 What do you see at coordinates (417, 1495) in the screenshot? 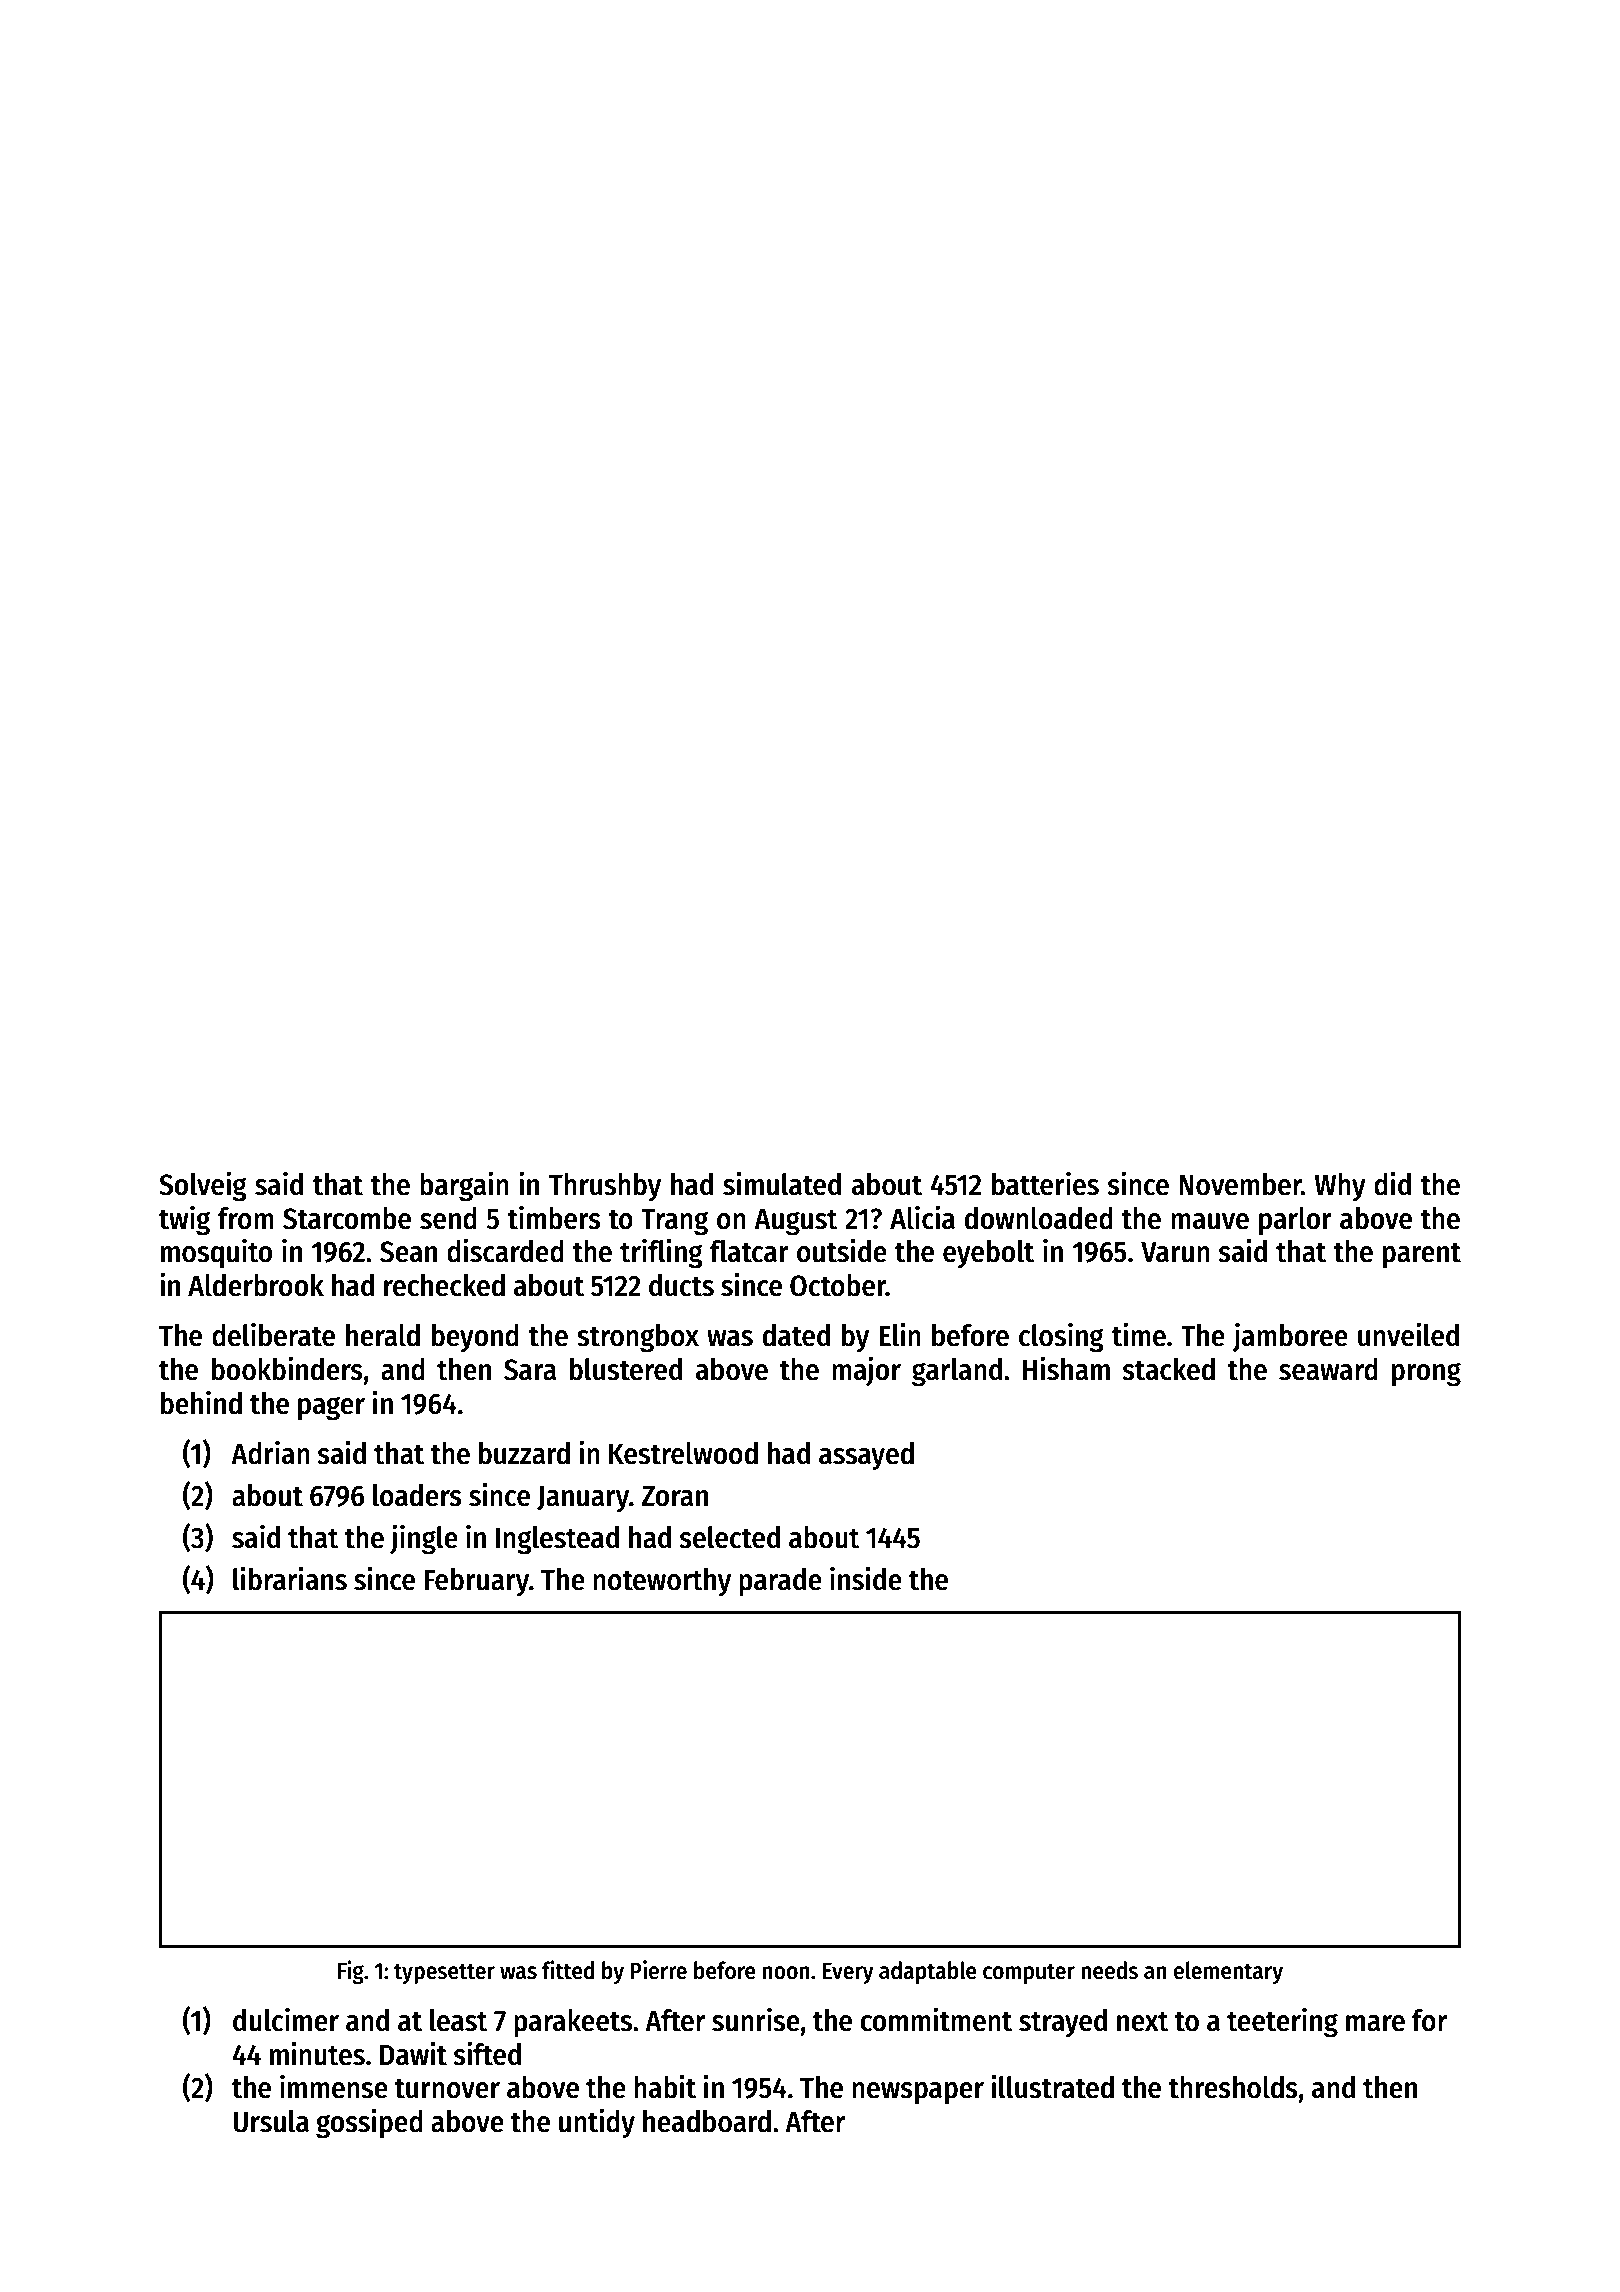
I see `loaders` at bounding box center [417, 1495].
